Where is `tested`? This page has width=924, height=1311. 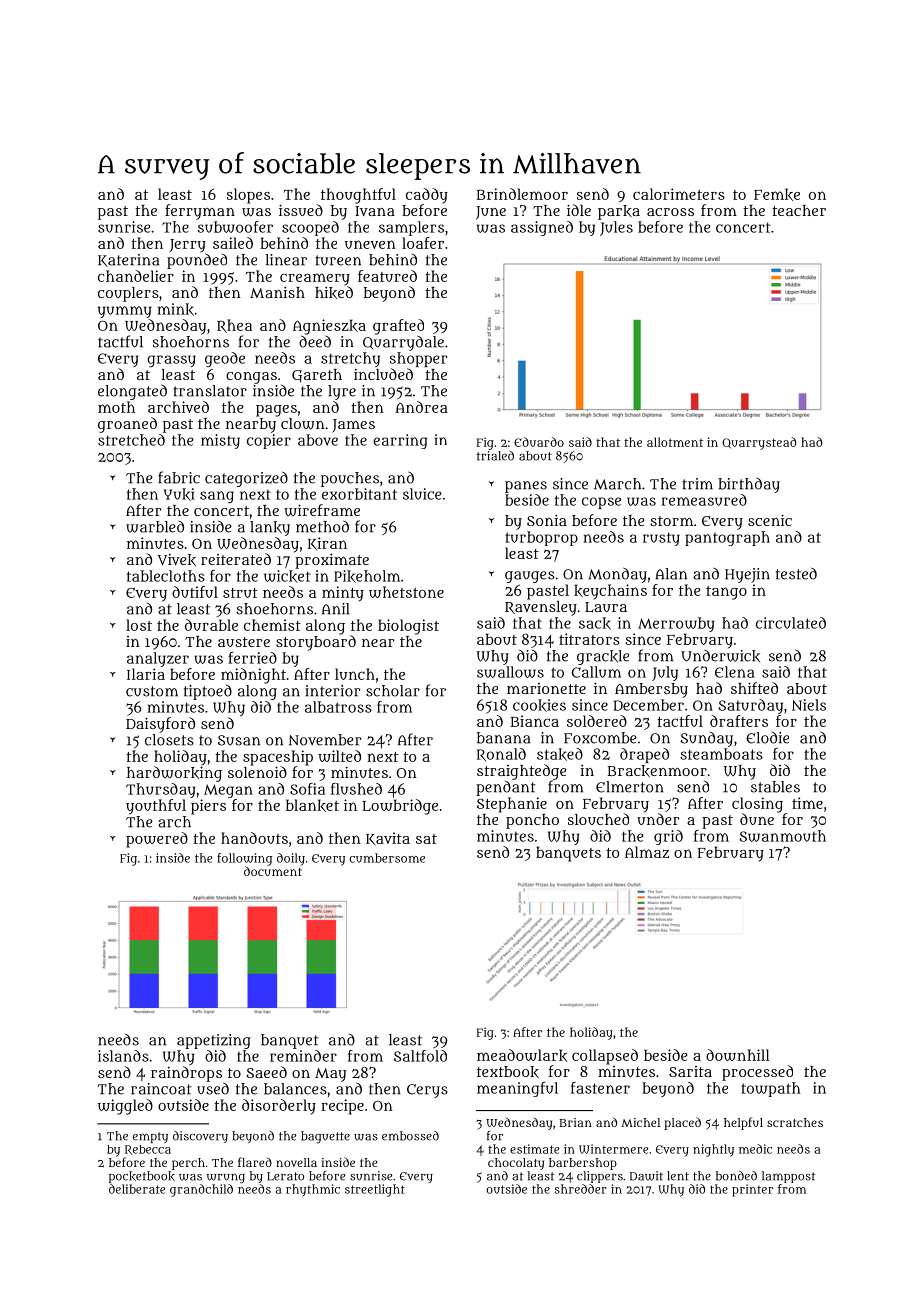
tested is located at coordinates (796, 573).
